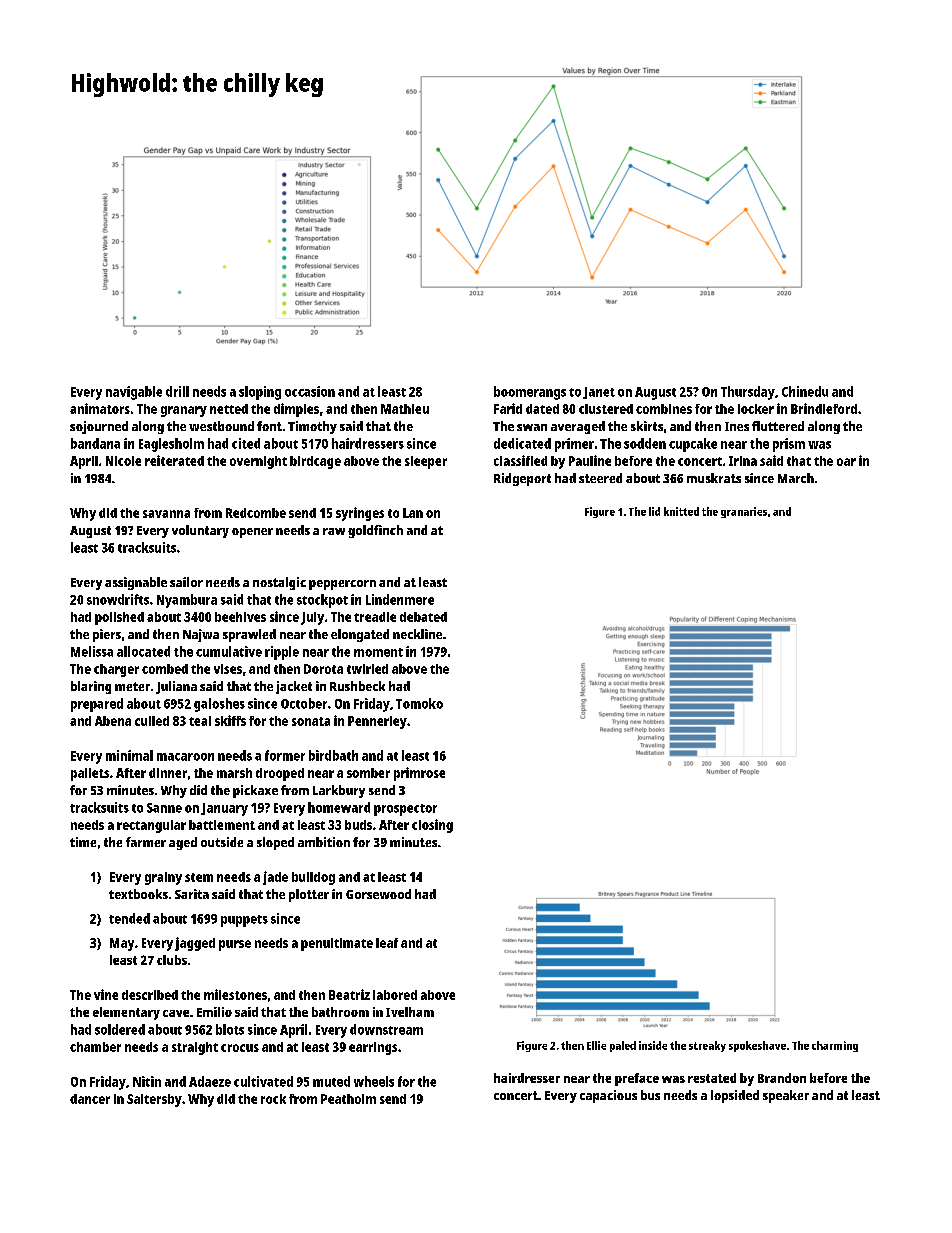 The height and width of the page is (1233, 952). What do you see at coordinates (387, 943) in the page?
I see `leaf` at bounding box center [387, 943].
